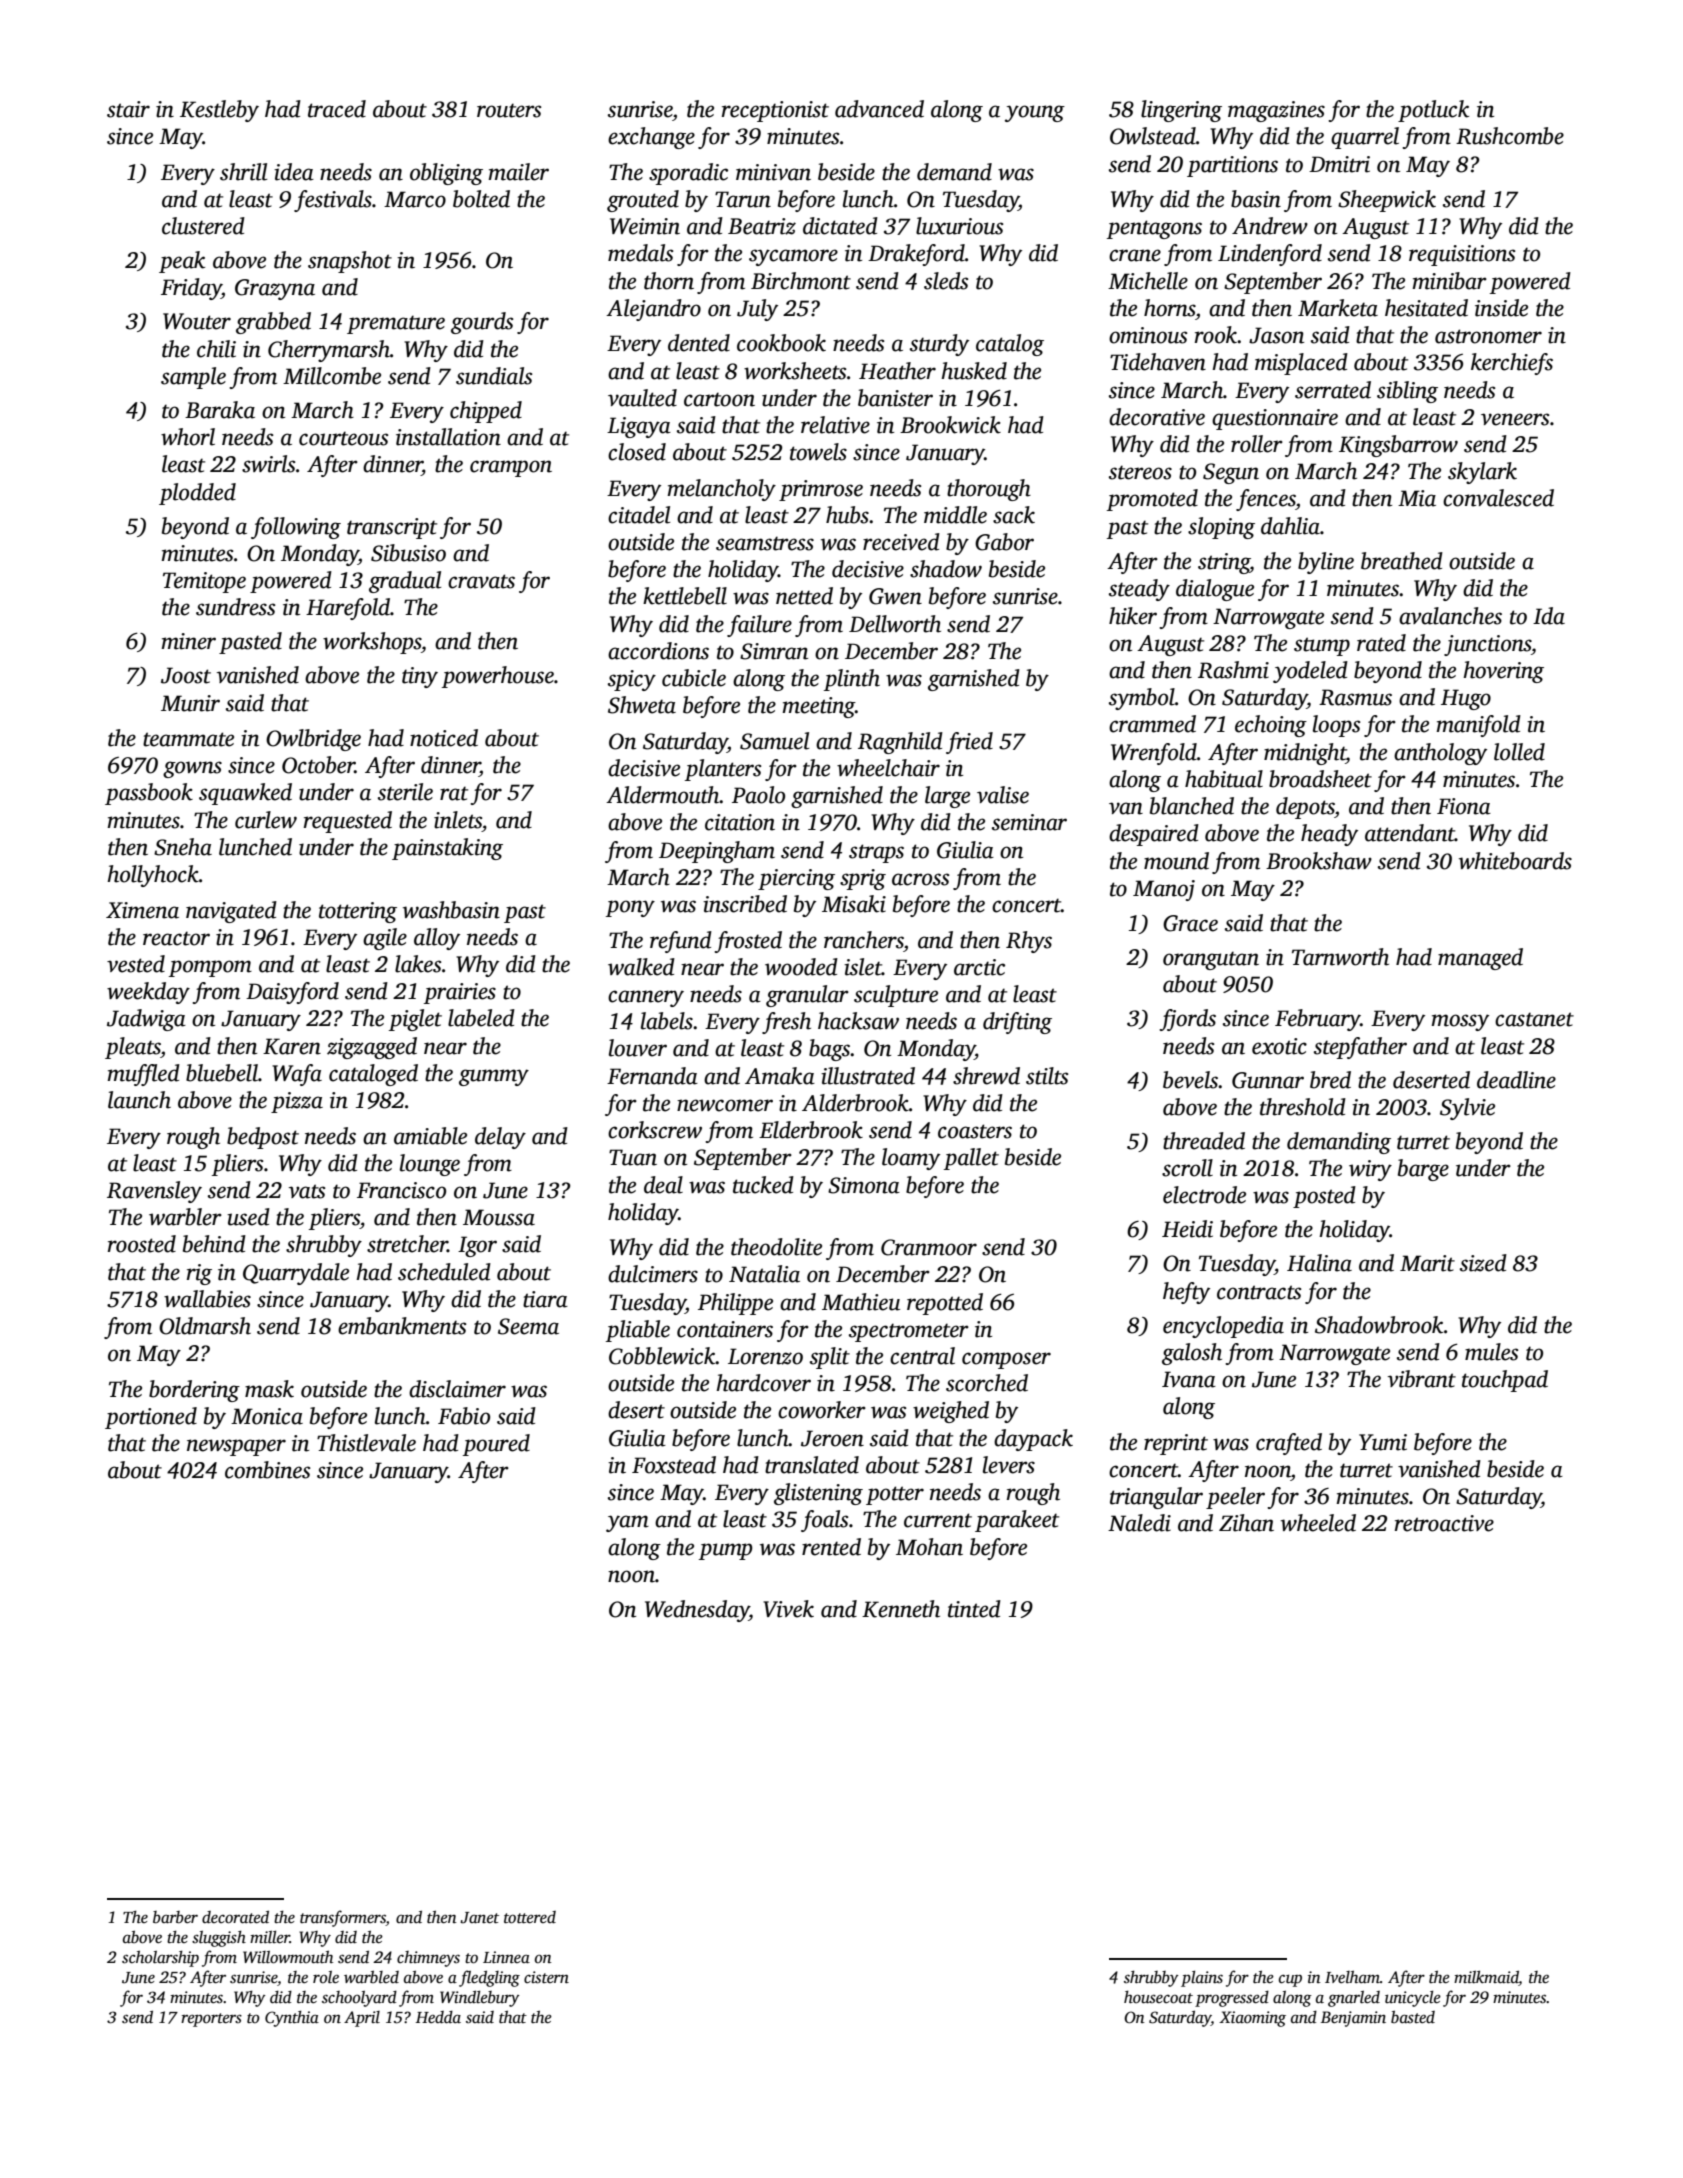 The image size is (1683, 2178). Describe the element at coordinates (511, 468) in the screenshot. I see `crampon` at that location.
